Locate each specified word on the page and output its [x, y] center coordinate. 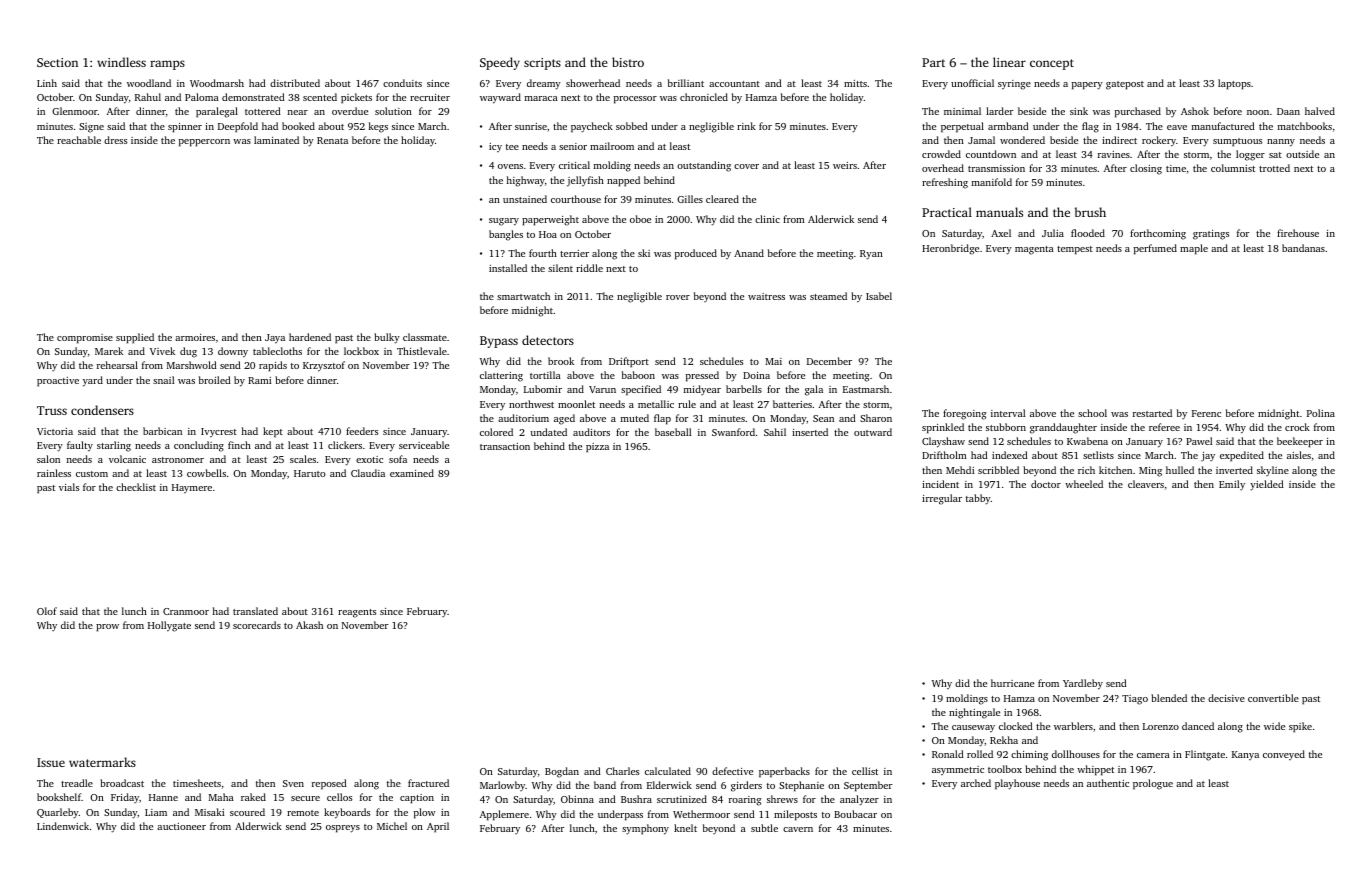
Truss [52, 410]
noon [1258, 112]
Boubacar [855, 814]
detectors [548, 340]
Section [57, 62]
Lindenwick [63, 826]
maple [1194, 249]
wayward [500, 98]
